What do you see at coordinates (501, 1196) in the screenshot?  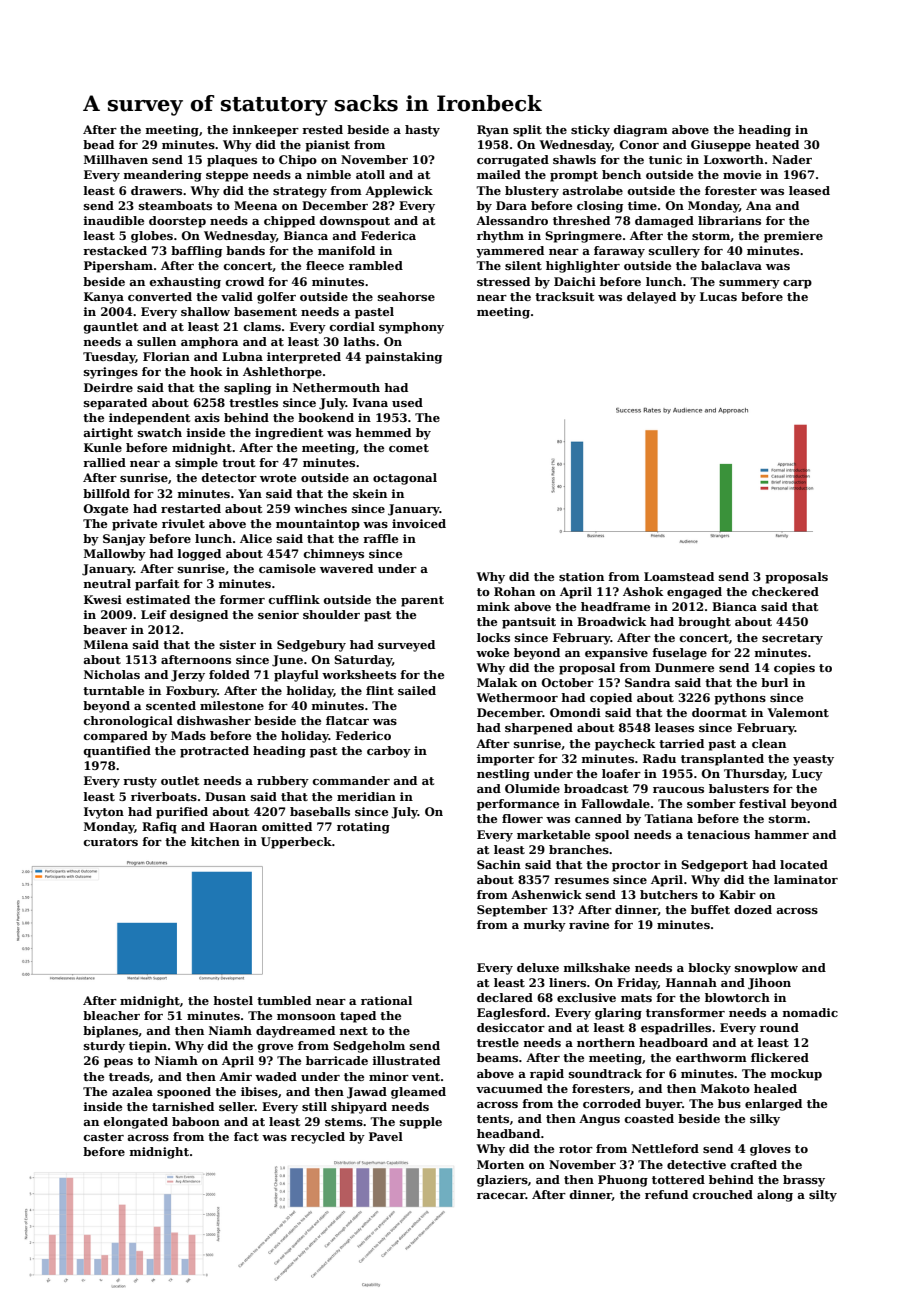 I see `racecar` at bounding box center [501, 1196].
